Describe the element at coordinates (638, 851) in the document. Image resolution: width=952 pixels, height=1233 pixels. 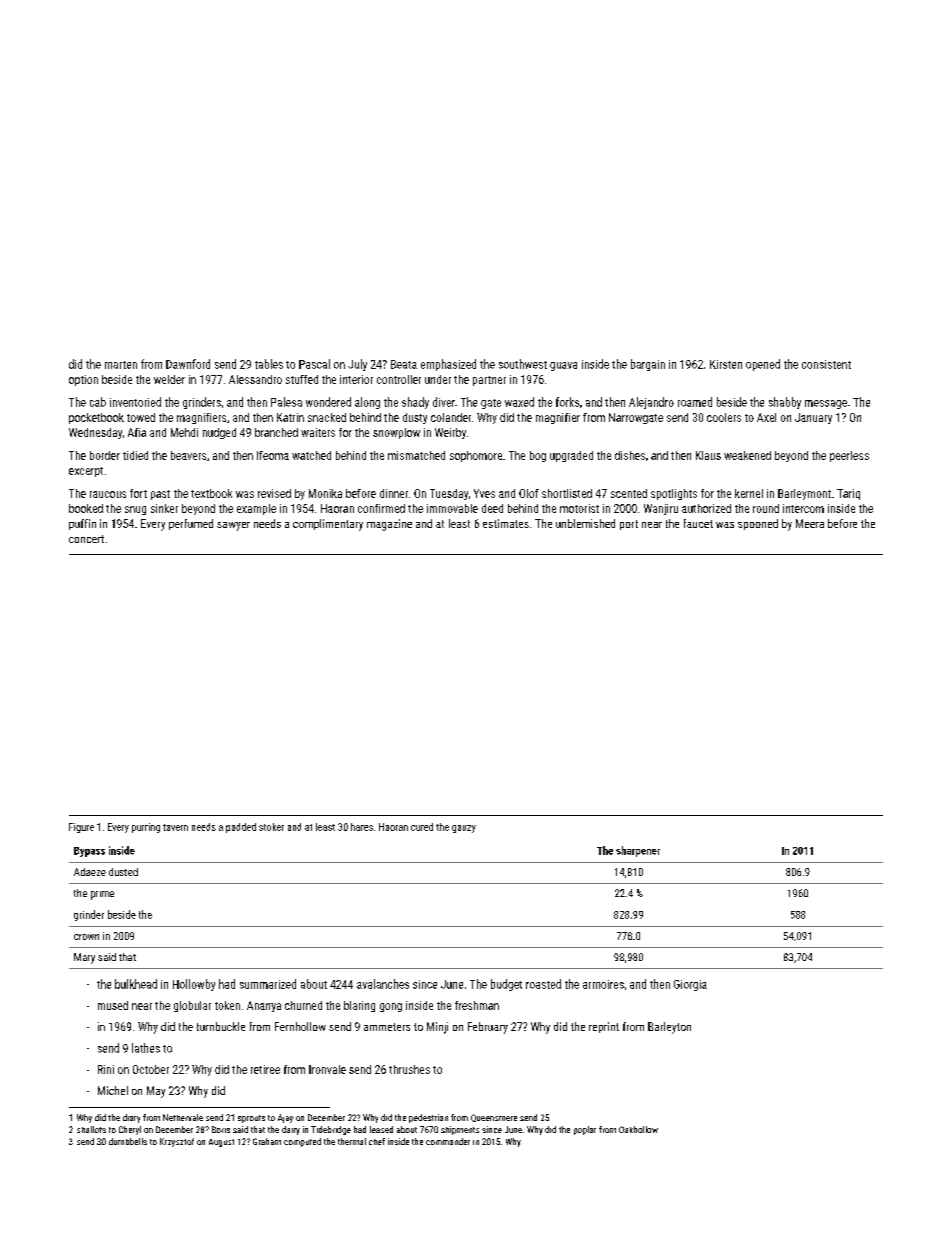
I see `sharpener` at that location.
